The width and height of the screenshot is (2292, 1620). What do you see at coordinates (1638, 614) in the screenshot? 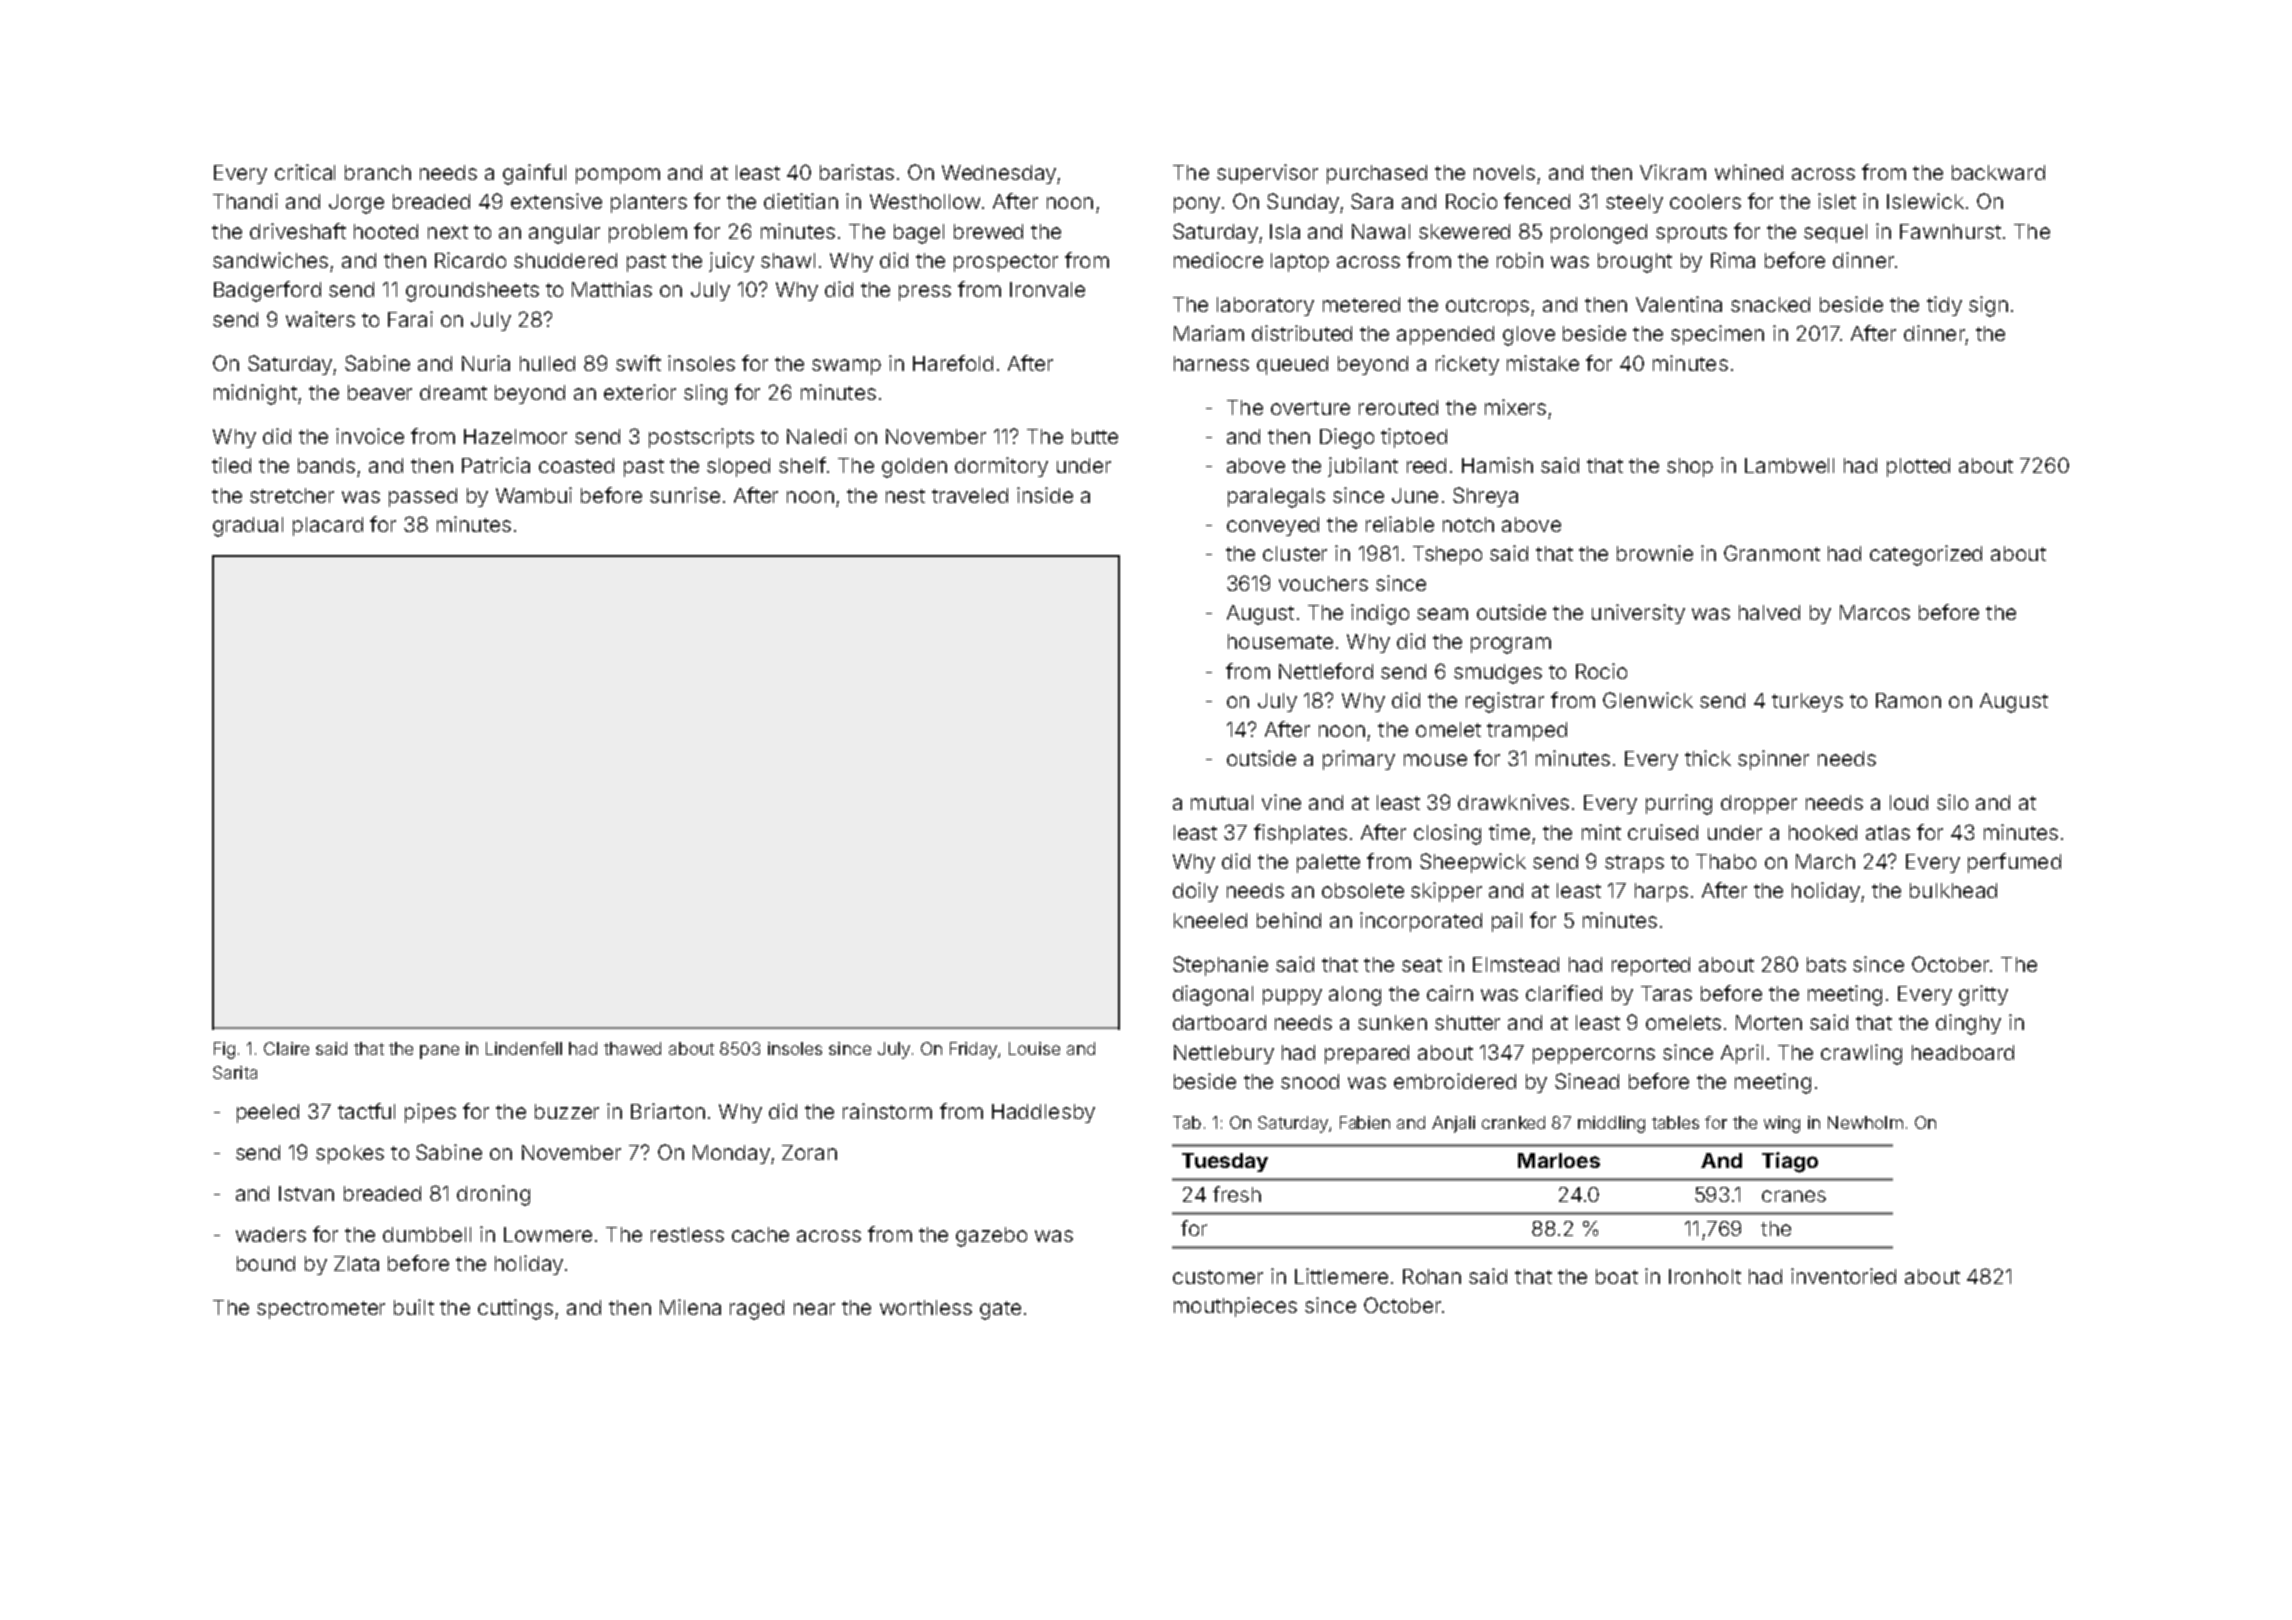
I see `university` at bounding box center [1638, 614].
